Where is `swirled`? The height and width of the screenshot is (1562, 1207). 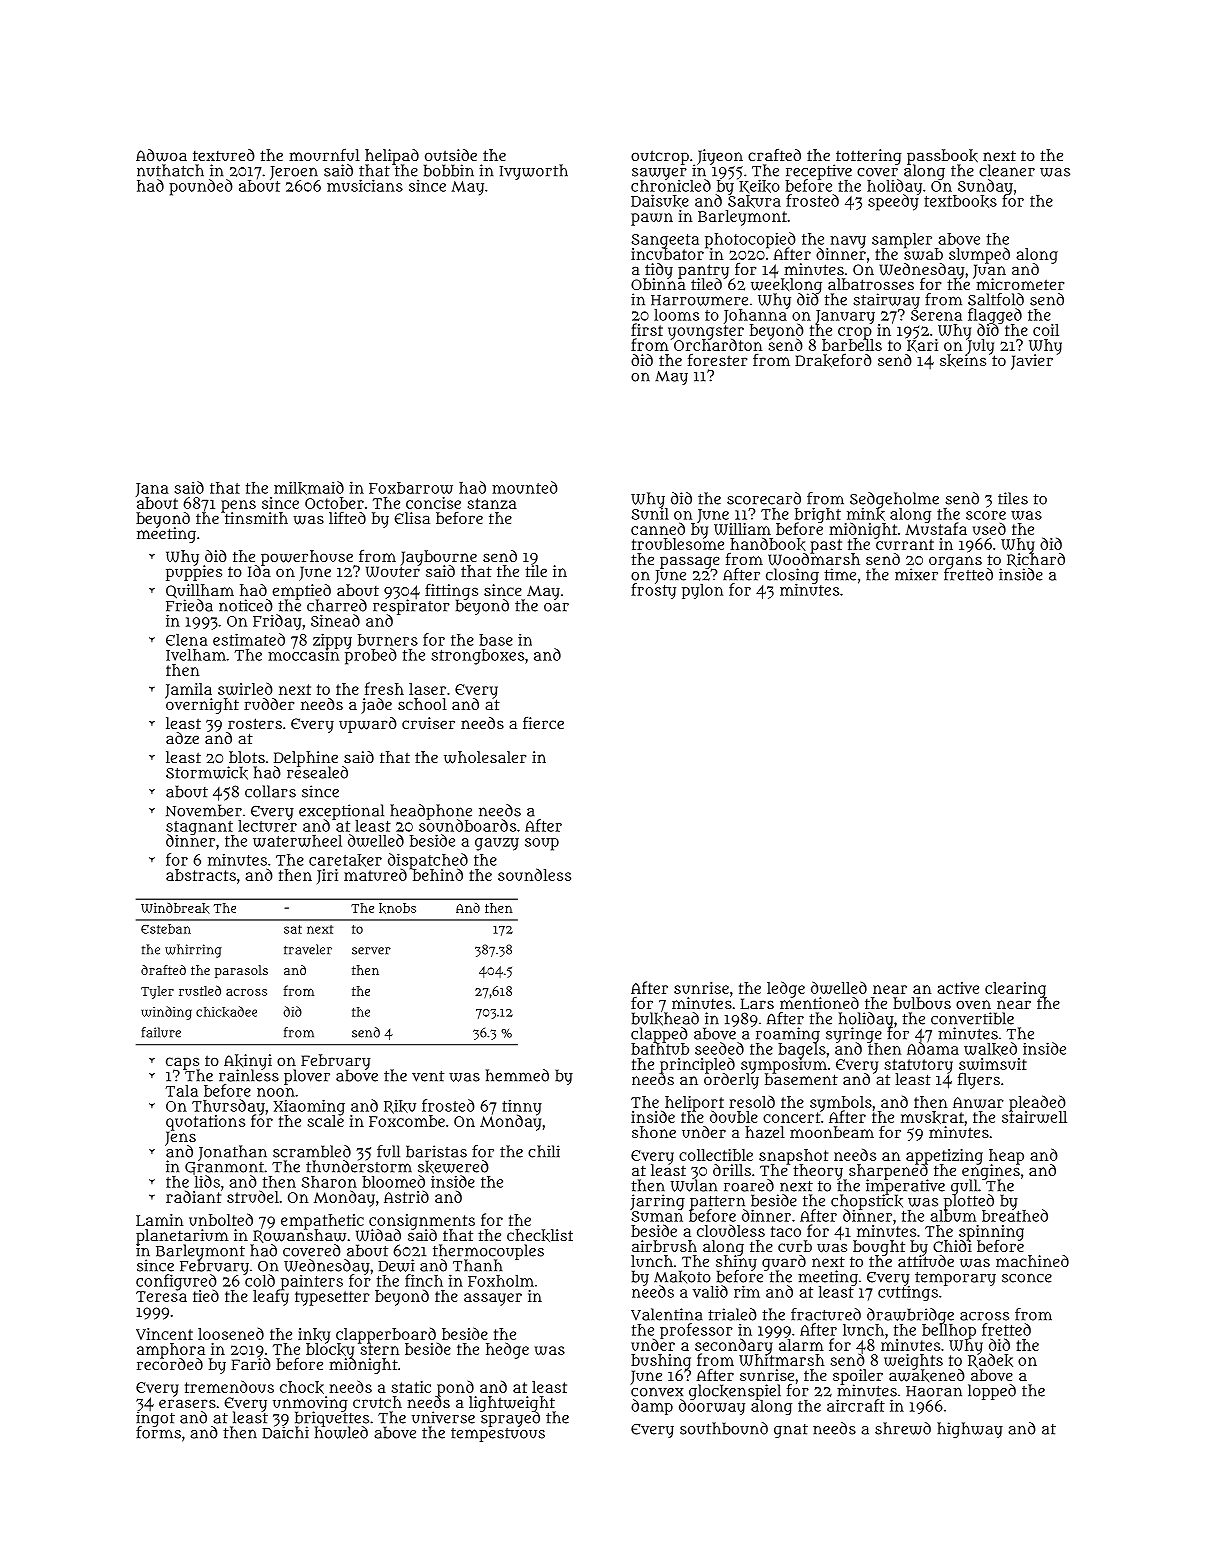 swirled is located at coordinates (245, 688).
